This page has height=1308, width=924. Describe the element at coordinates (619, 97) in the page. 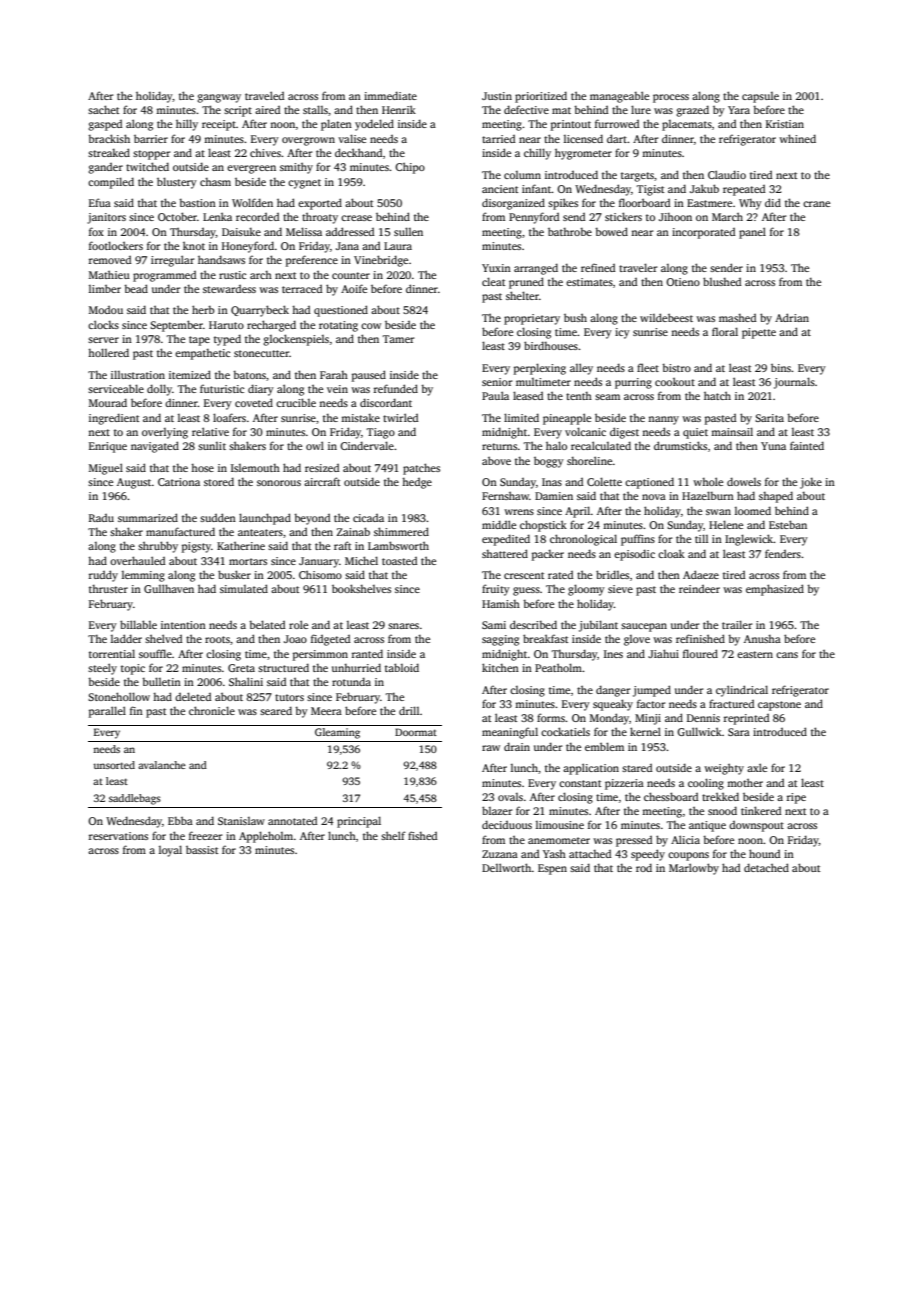

I see `manageable` at that location.
